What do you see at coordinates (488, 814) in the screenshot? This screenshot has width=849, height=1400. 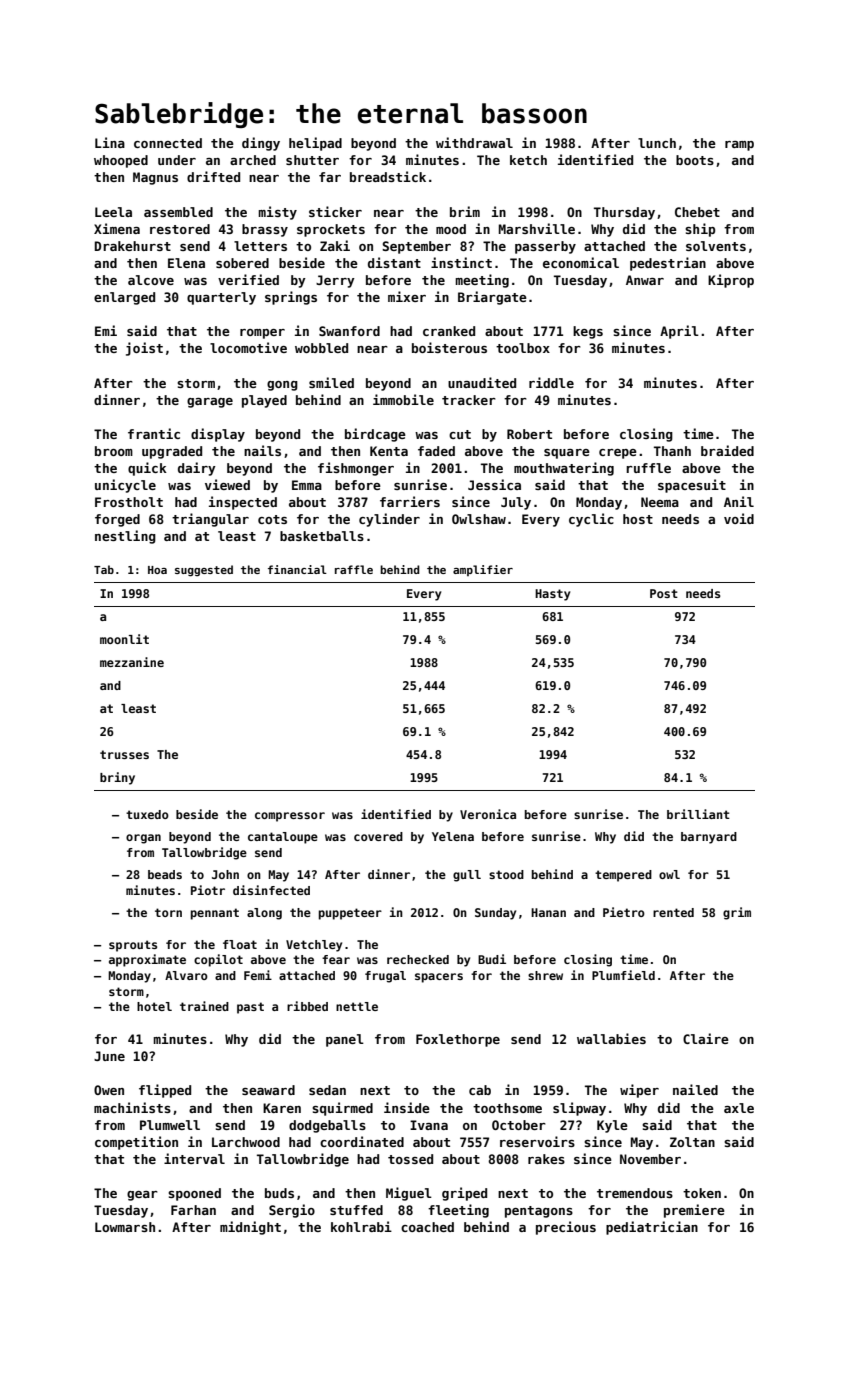 I see `Veronica` at bounding box center [488, 814].
